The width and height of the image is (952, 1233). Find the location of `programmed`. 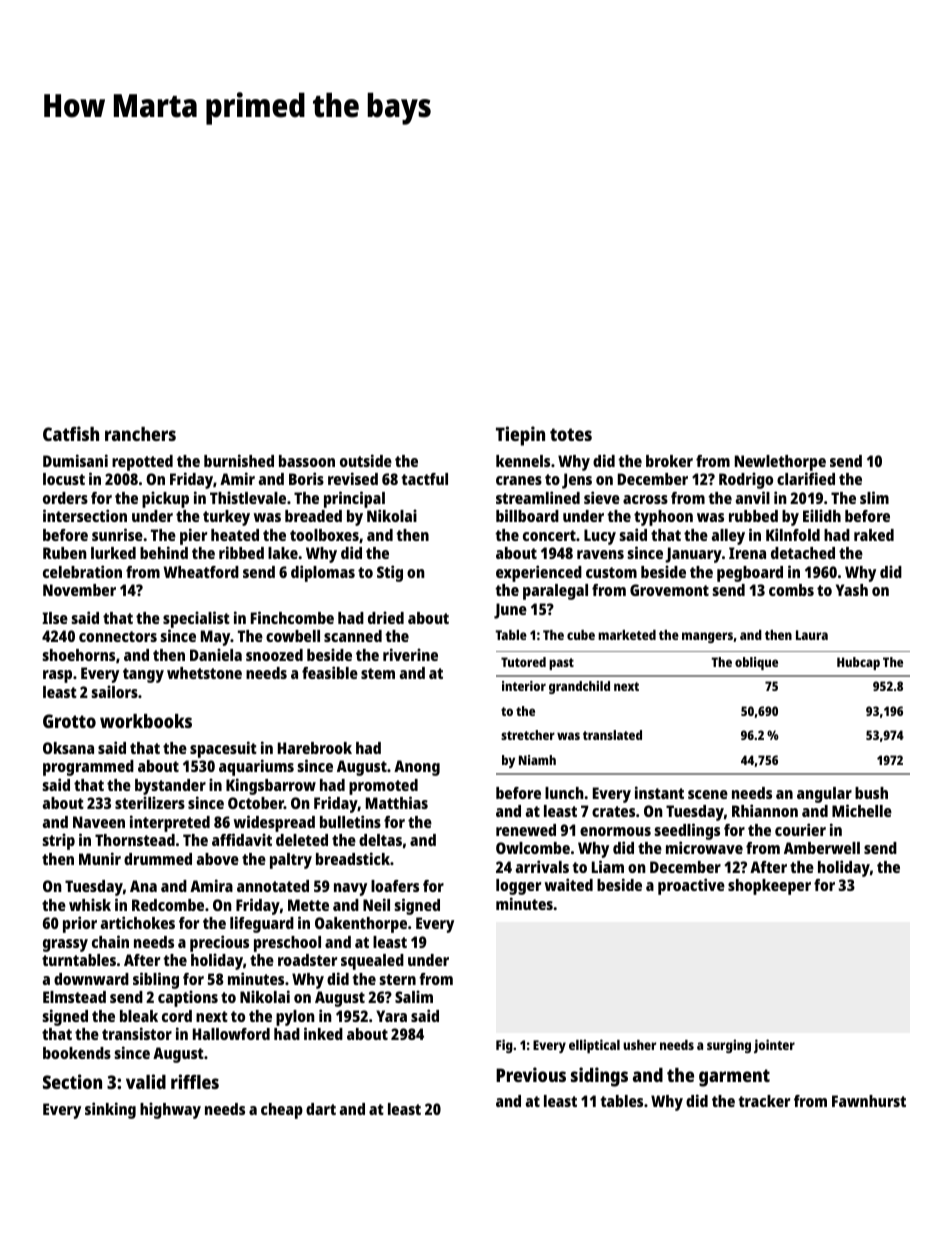

programmed is located at coordinates (88, 768).
